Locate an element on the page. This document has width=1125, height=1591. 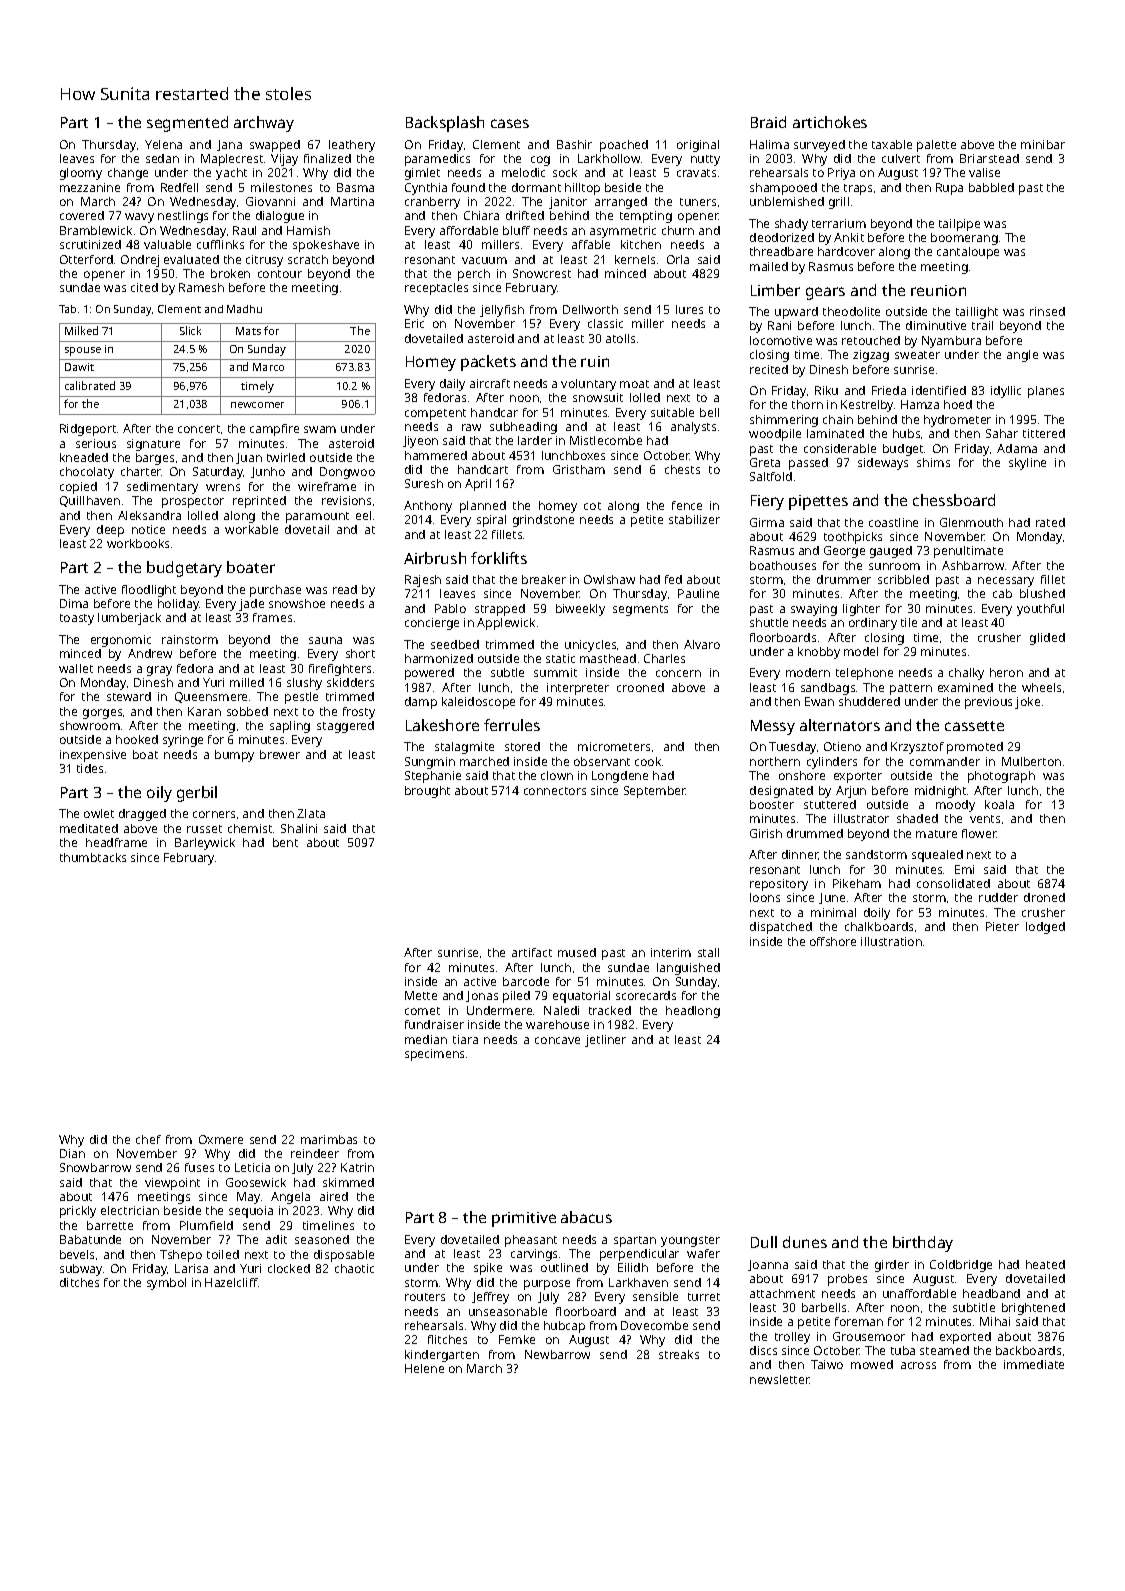
cases is located at coordinates (510, 123).
